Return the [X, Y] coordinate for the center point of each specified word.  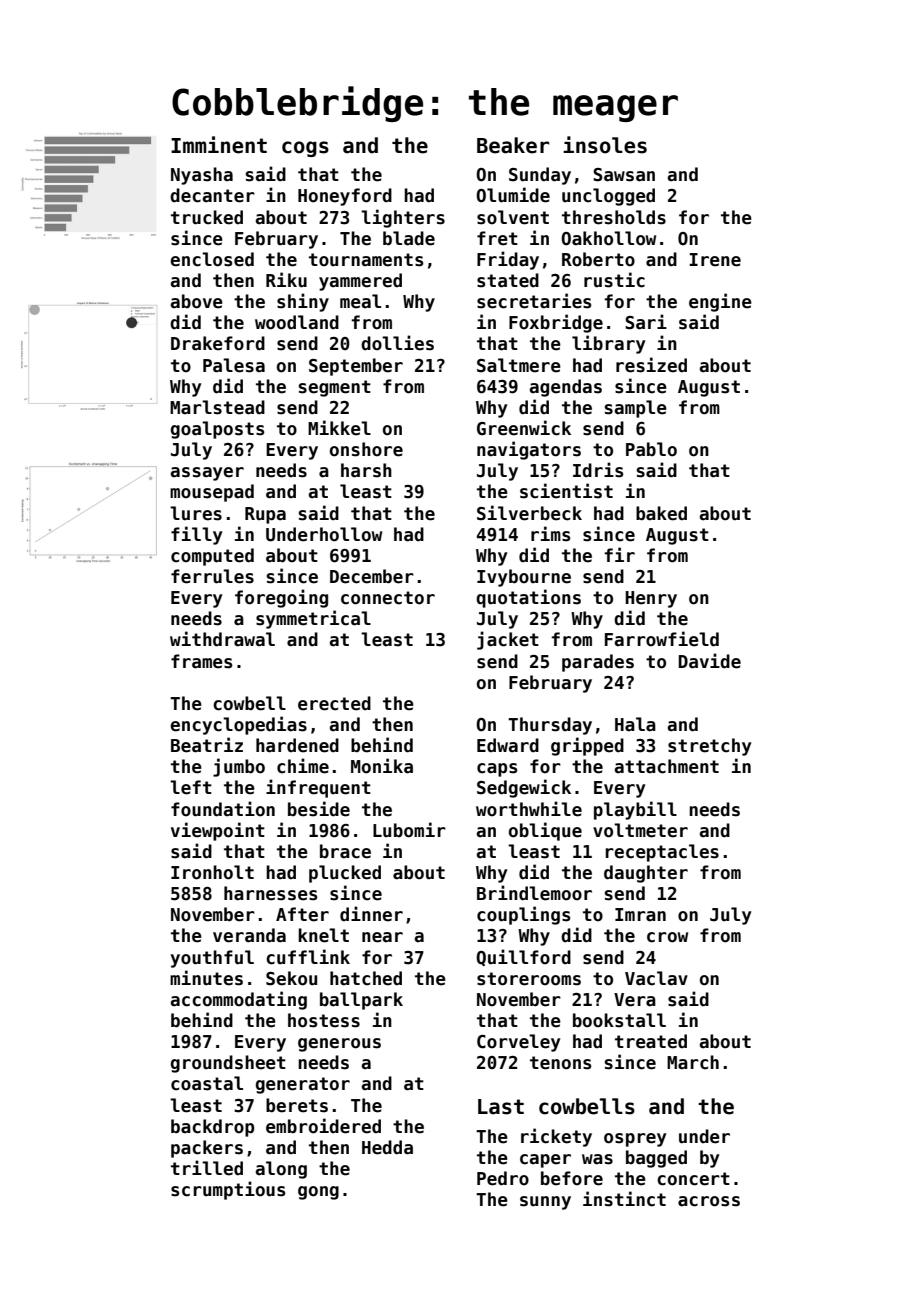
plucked [345, 874]
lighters [403, 218]
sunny [545, 1203]
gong [318, 1193]
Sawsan [624, 175]
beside [319, 809]
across [709, 1201]
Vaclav [656, 978]
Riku [286, 280]
